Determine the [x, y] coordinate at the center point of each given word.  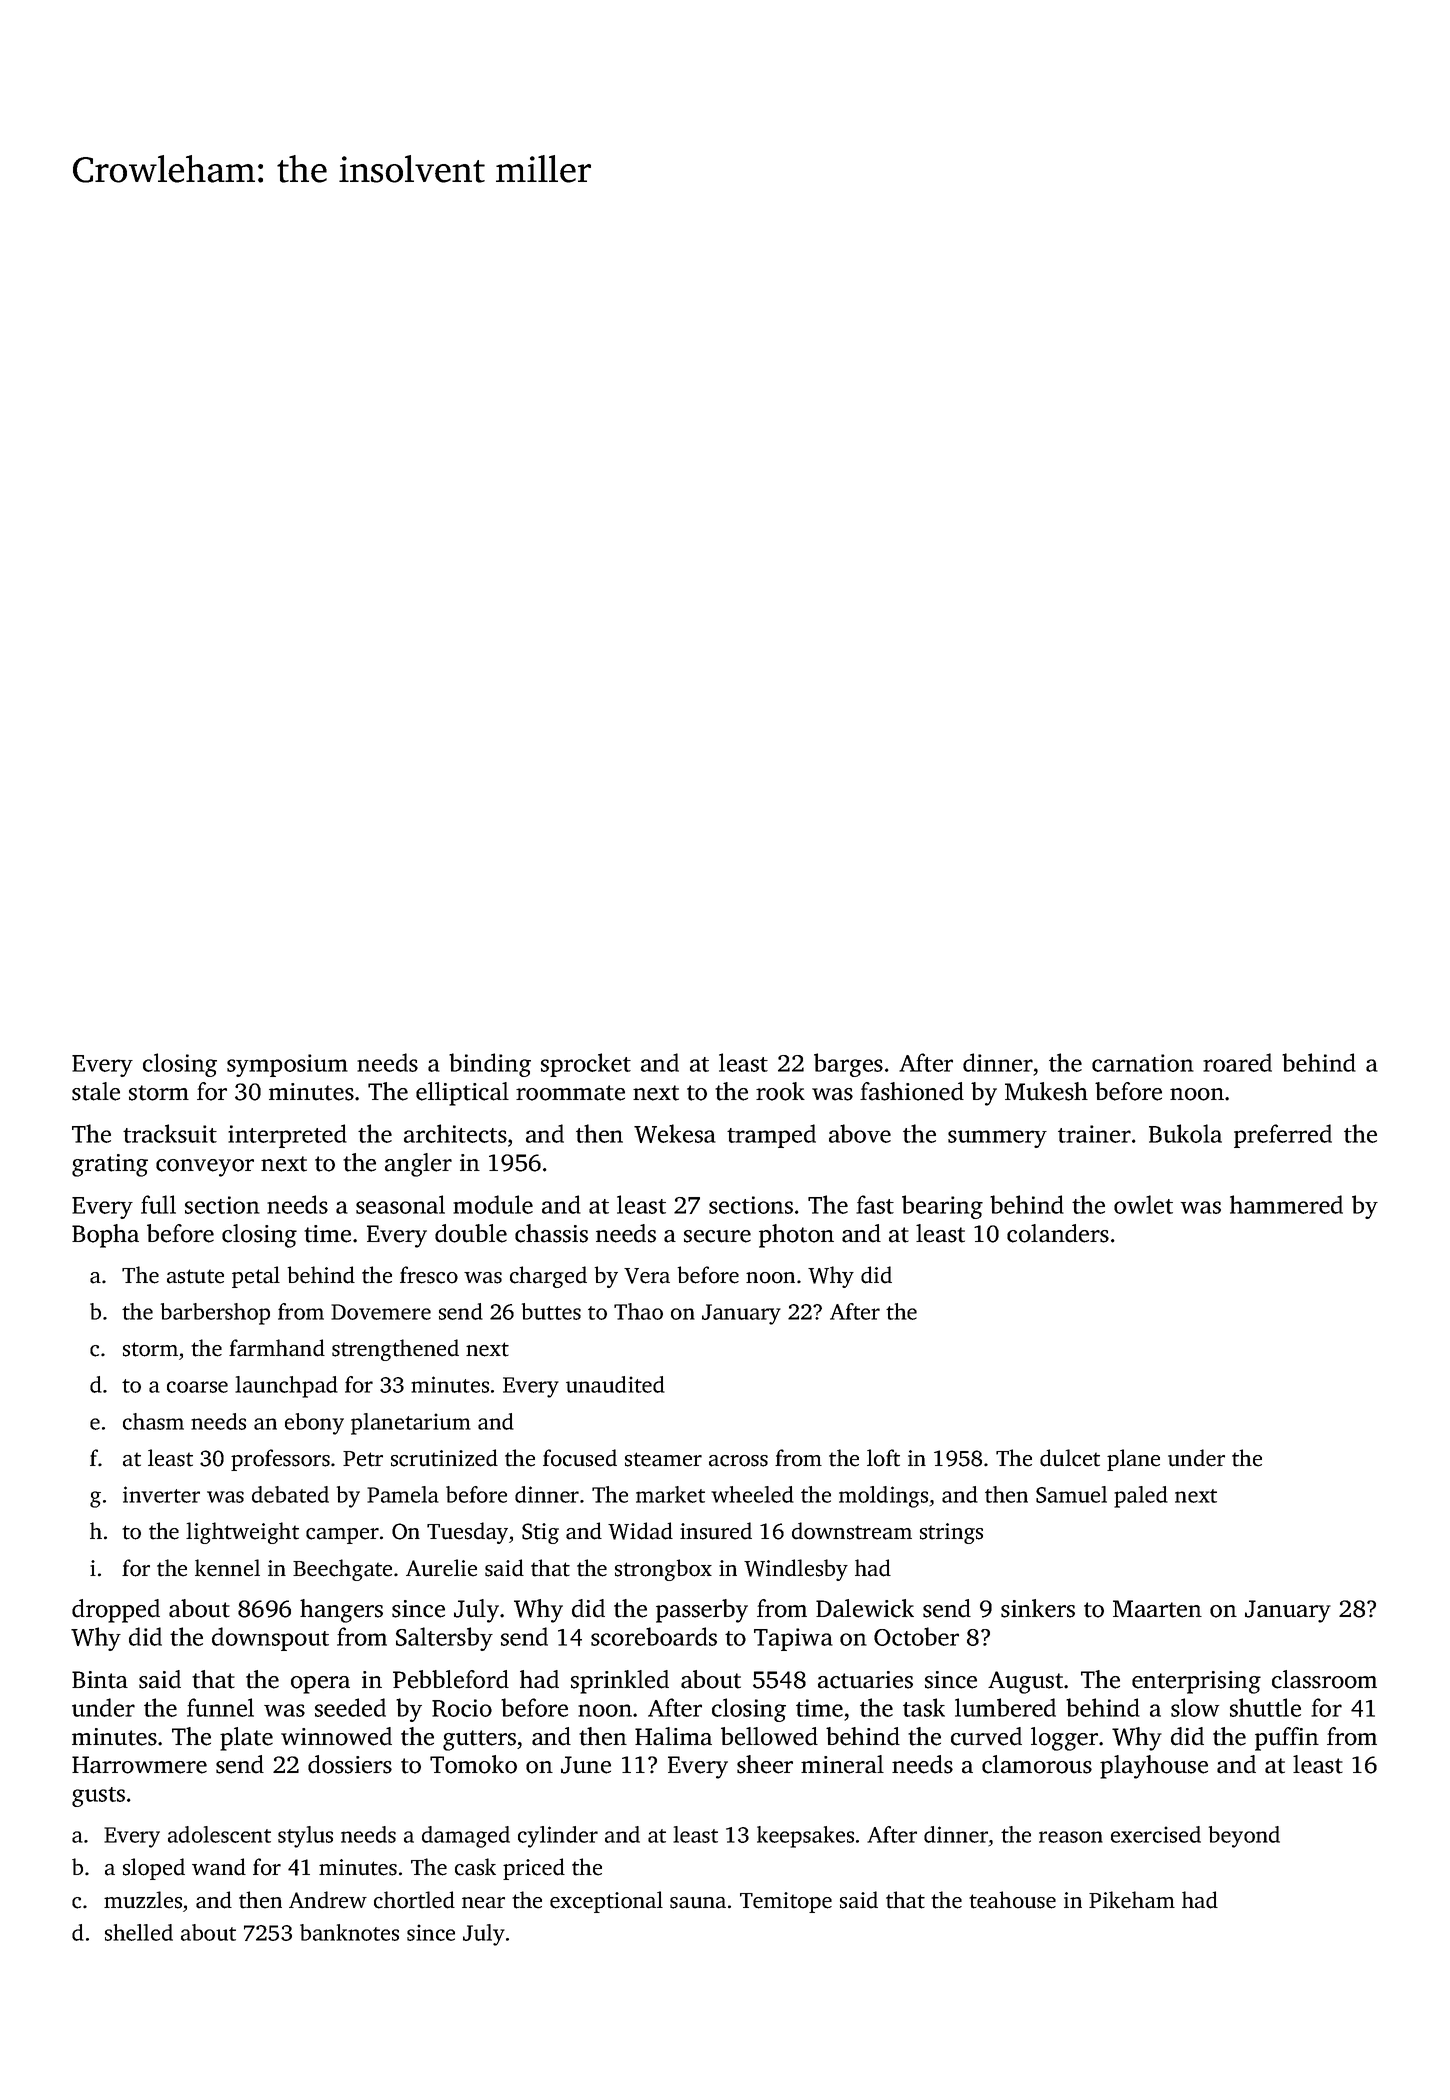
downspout [270, 1639]
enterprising [1196, 1682]
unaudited [615, 1384]
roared [1237, 1062]
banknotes [349, 1932]
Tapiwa [793, 1639]
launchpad [286, 1387]
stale [96, 1091]
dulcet [1070, 1458]
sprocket [586, 1065]
